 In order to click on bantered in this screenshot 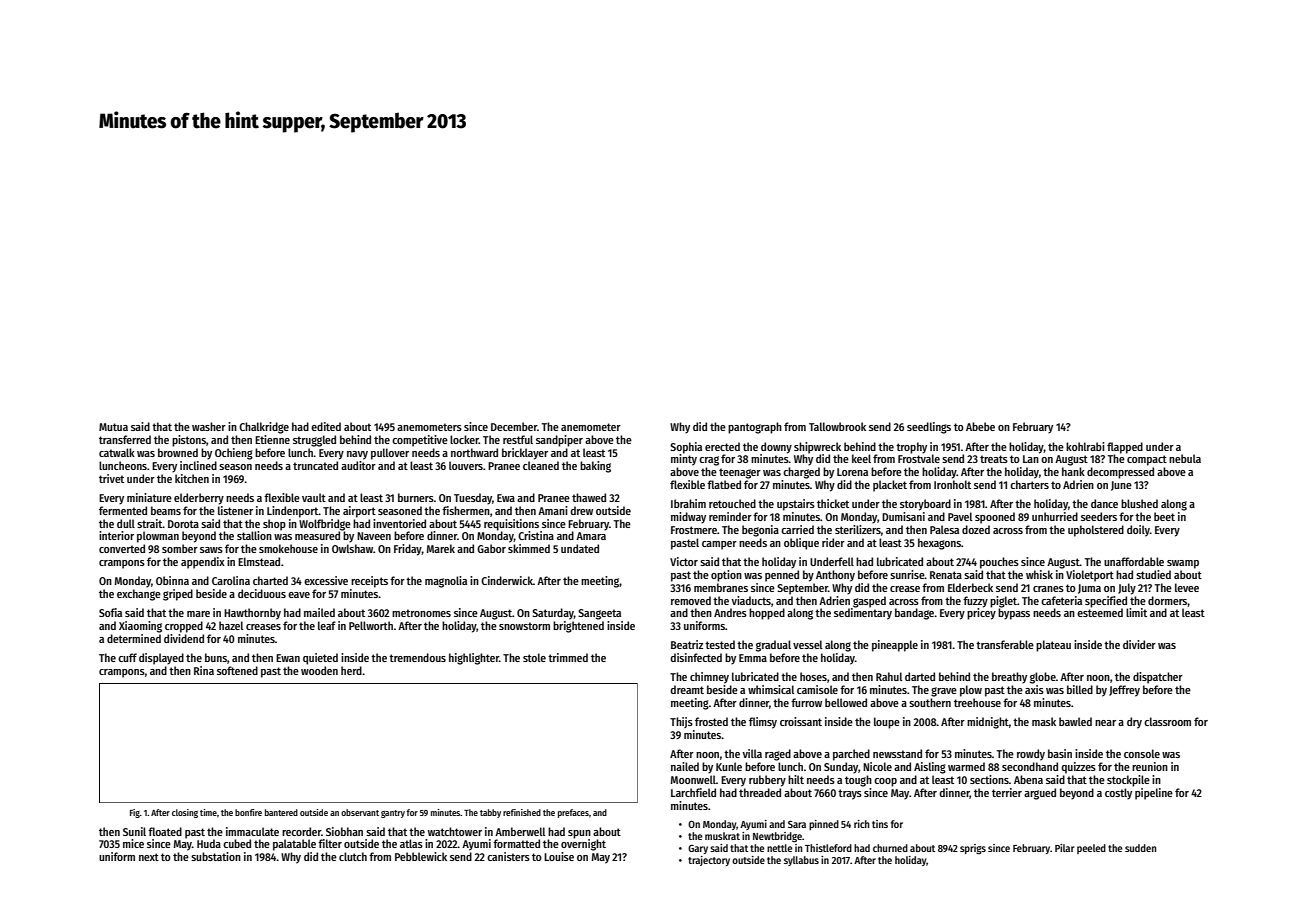, I will do `click(281, 812)`.
